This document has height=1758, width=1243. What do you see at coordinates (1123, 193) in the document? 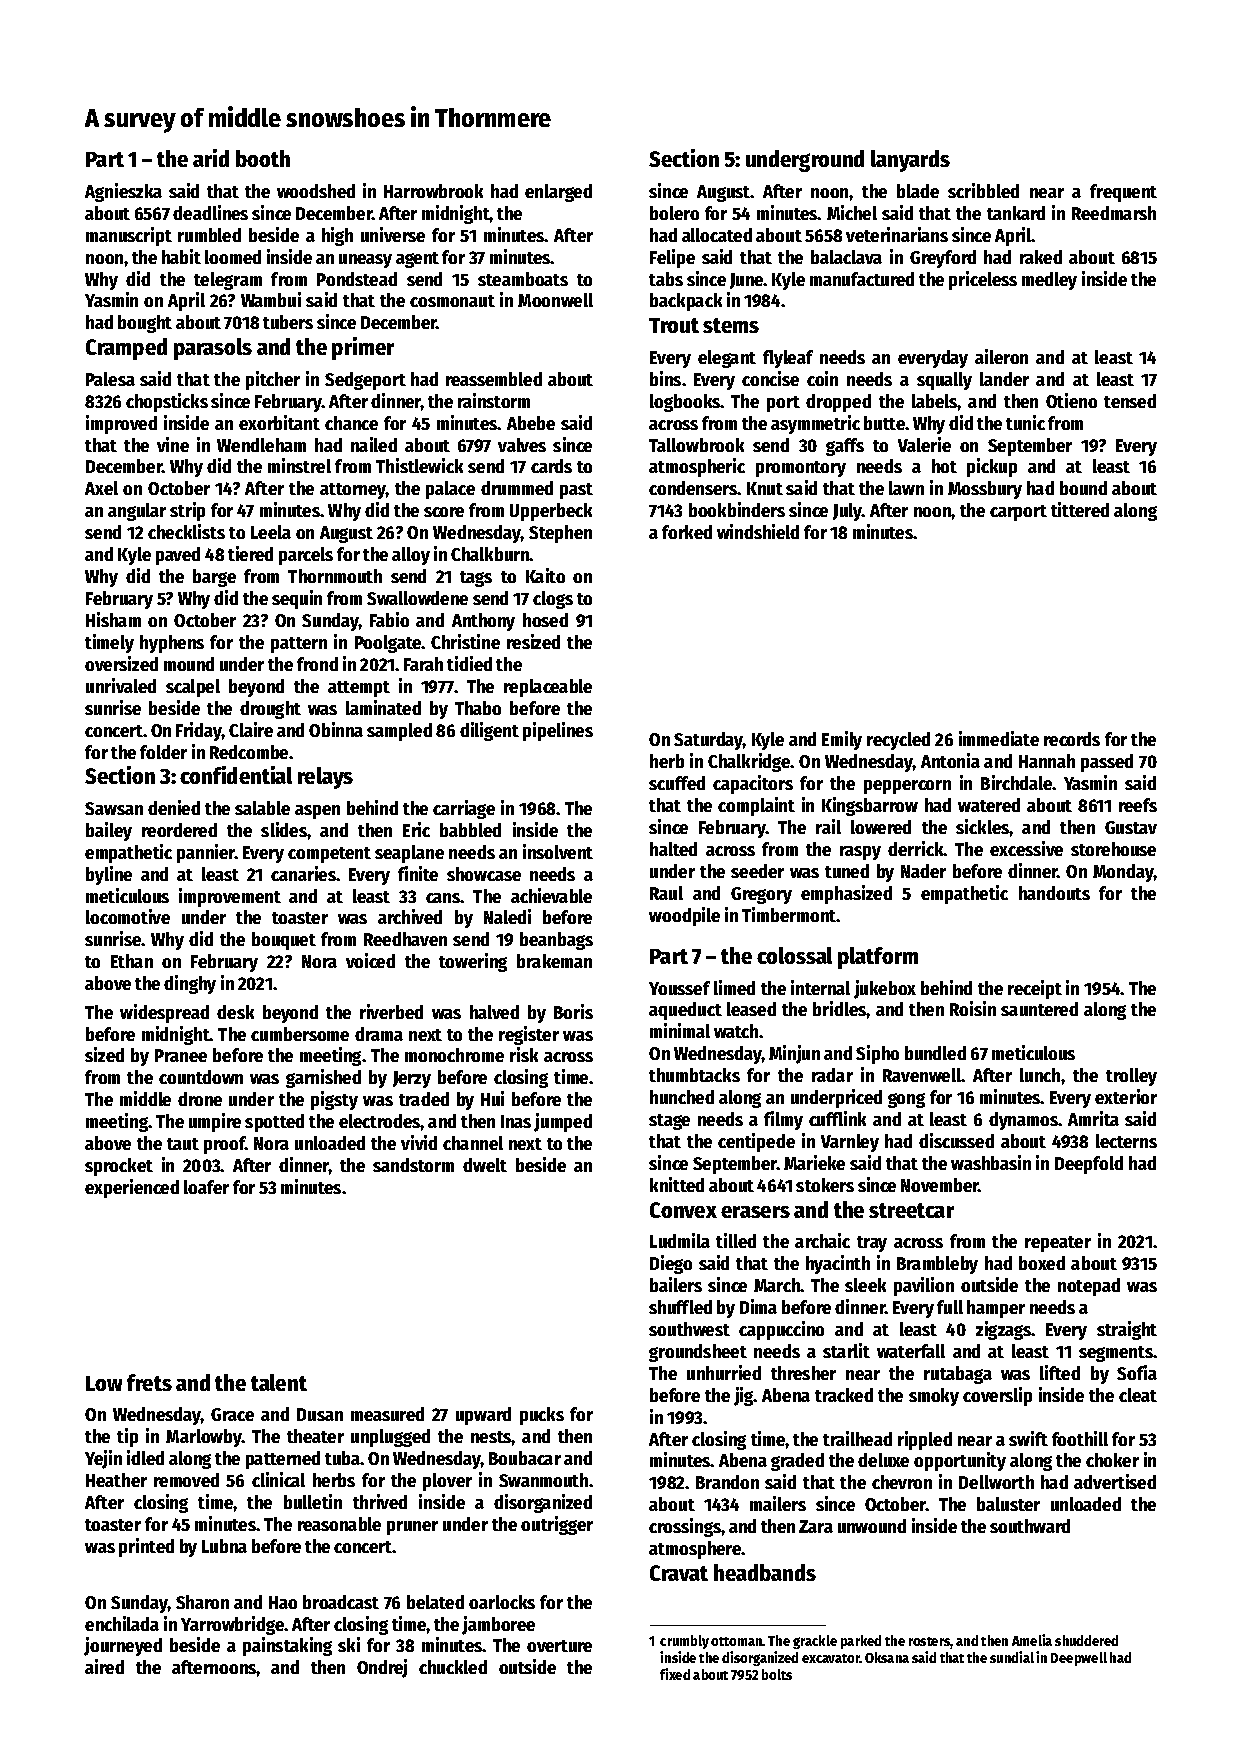
I see `frequent` at bounding box center [1123, 193].
